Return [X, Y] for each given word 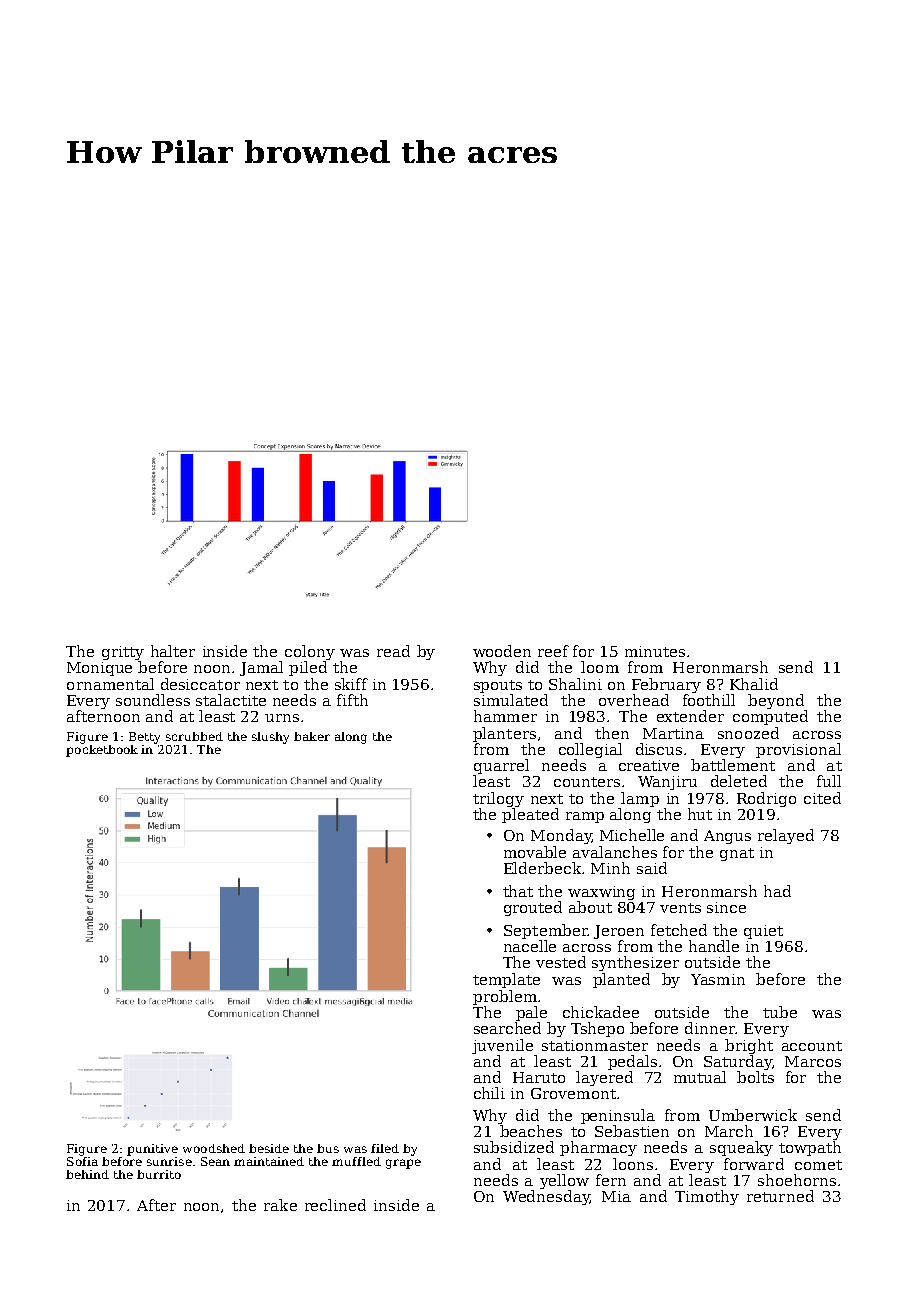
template [506, 980]
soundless [153, 700]
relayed [786, 836]
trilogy [498, 799]
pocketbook [102, 751]
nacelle [530, 946]
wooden [502, 651]
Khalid [754, 684]
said [652, 868]
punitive [152, 1150]
